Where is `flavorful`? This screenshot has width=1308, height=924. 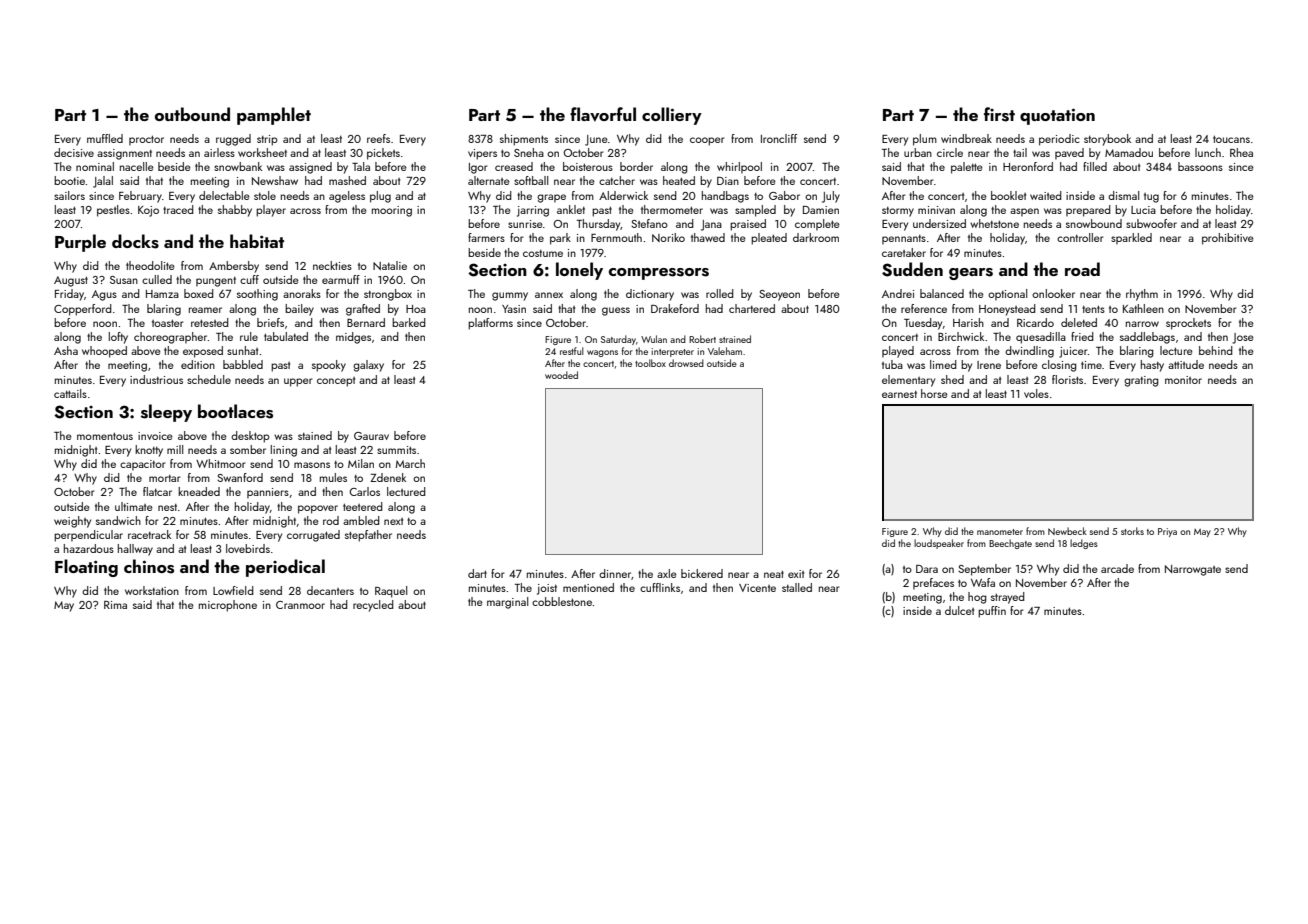 flavorful is located at coordinates (603, 114).
